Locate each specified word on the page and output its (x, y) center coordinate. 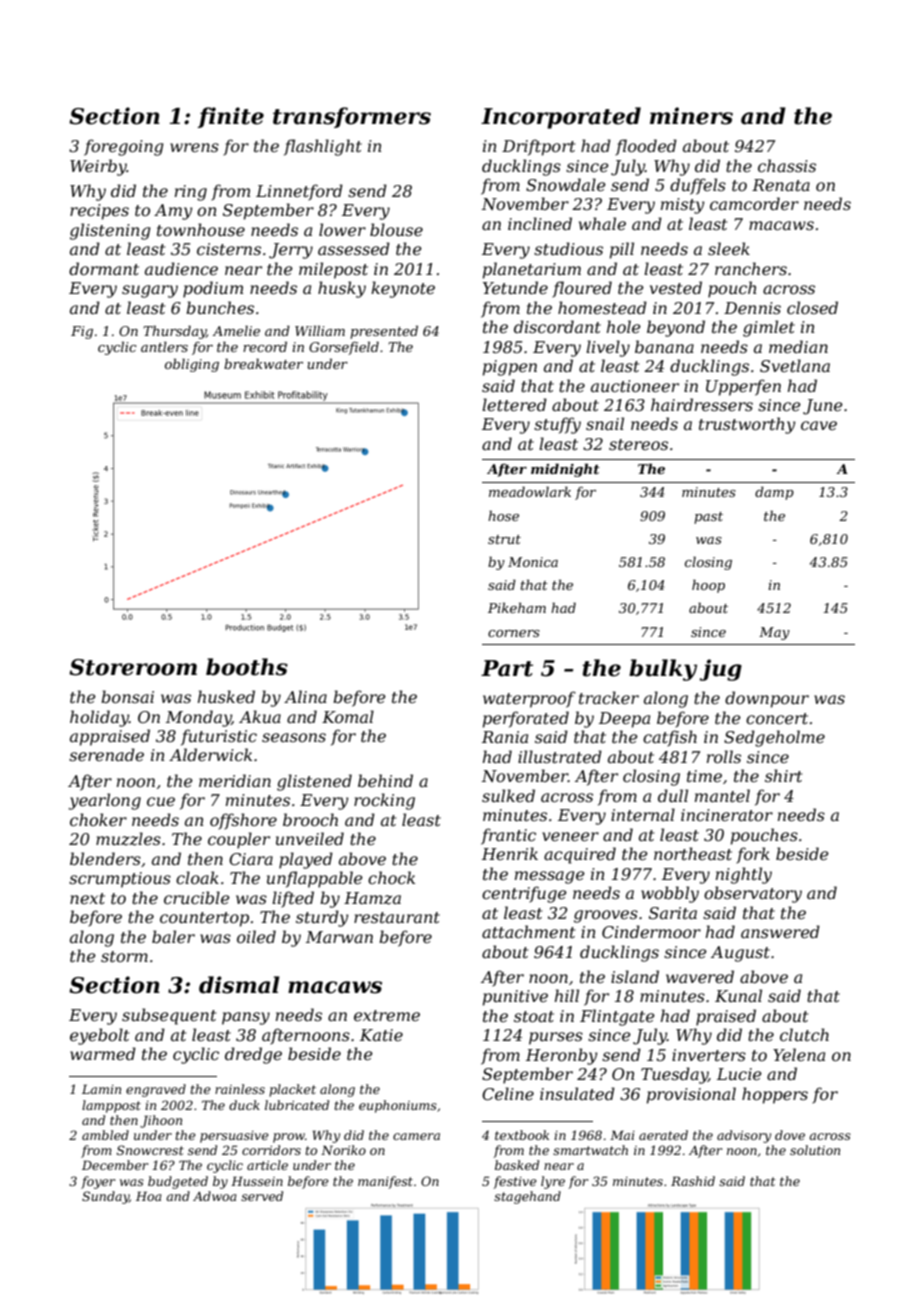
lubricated (297, 1105)
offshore (243, 821)
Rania (505, 737)
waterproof (529, 699)
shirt (783, 775)
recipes (99, 212)
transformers (352, 117)
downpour (767, 699)
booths (247, 667)
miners (691, 116)
